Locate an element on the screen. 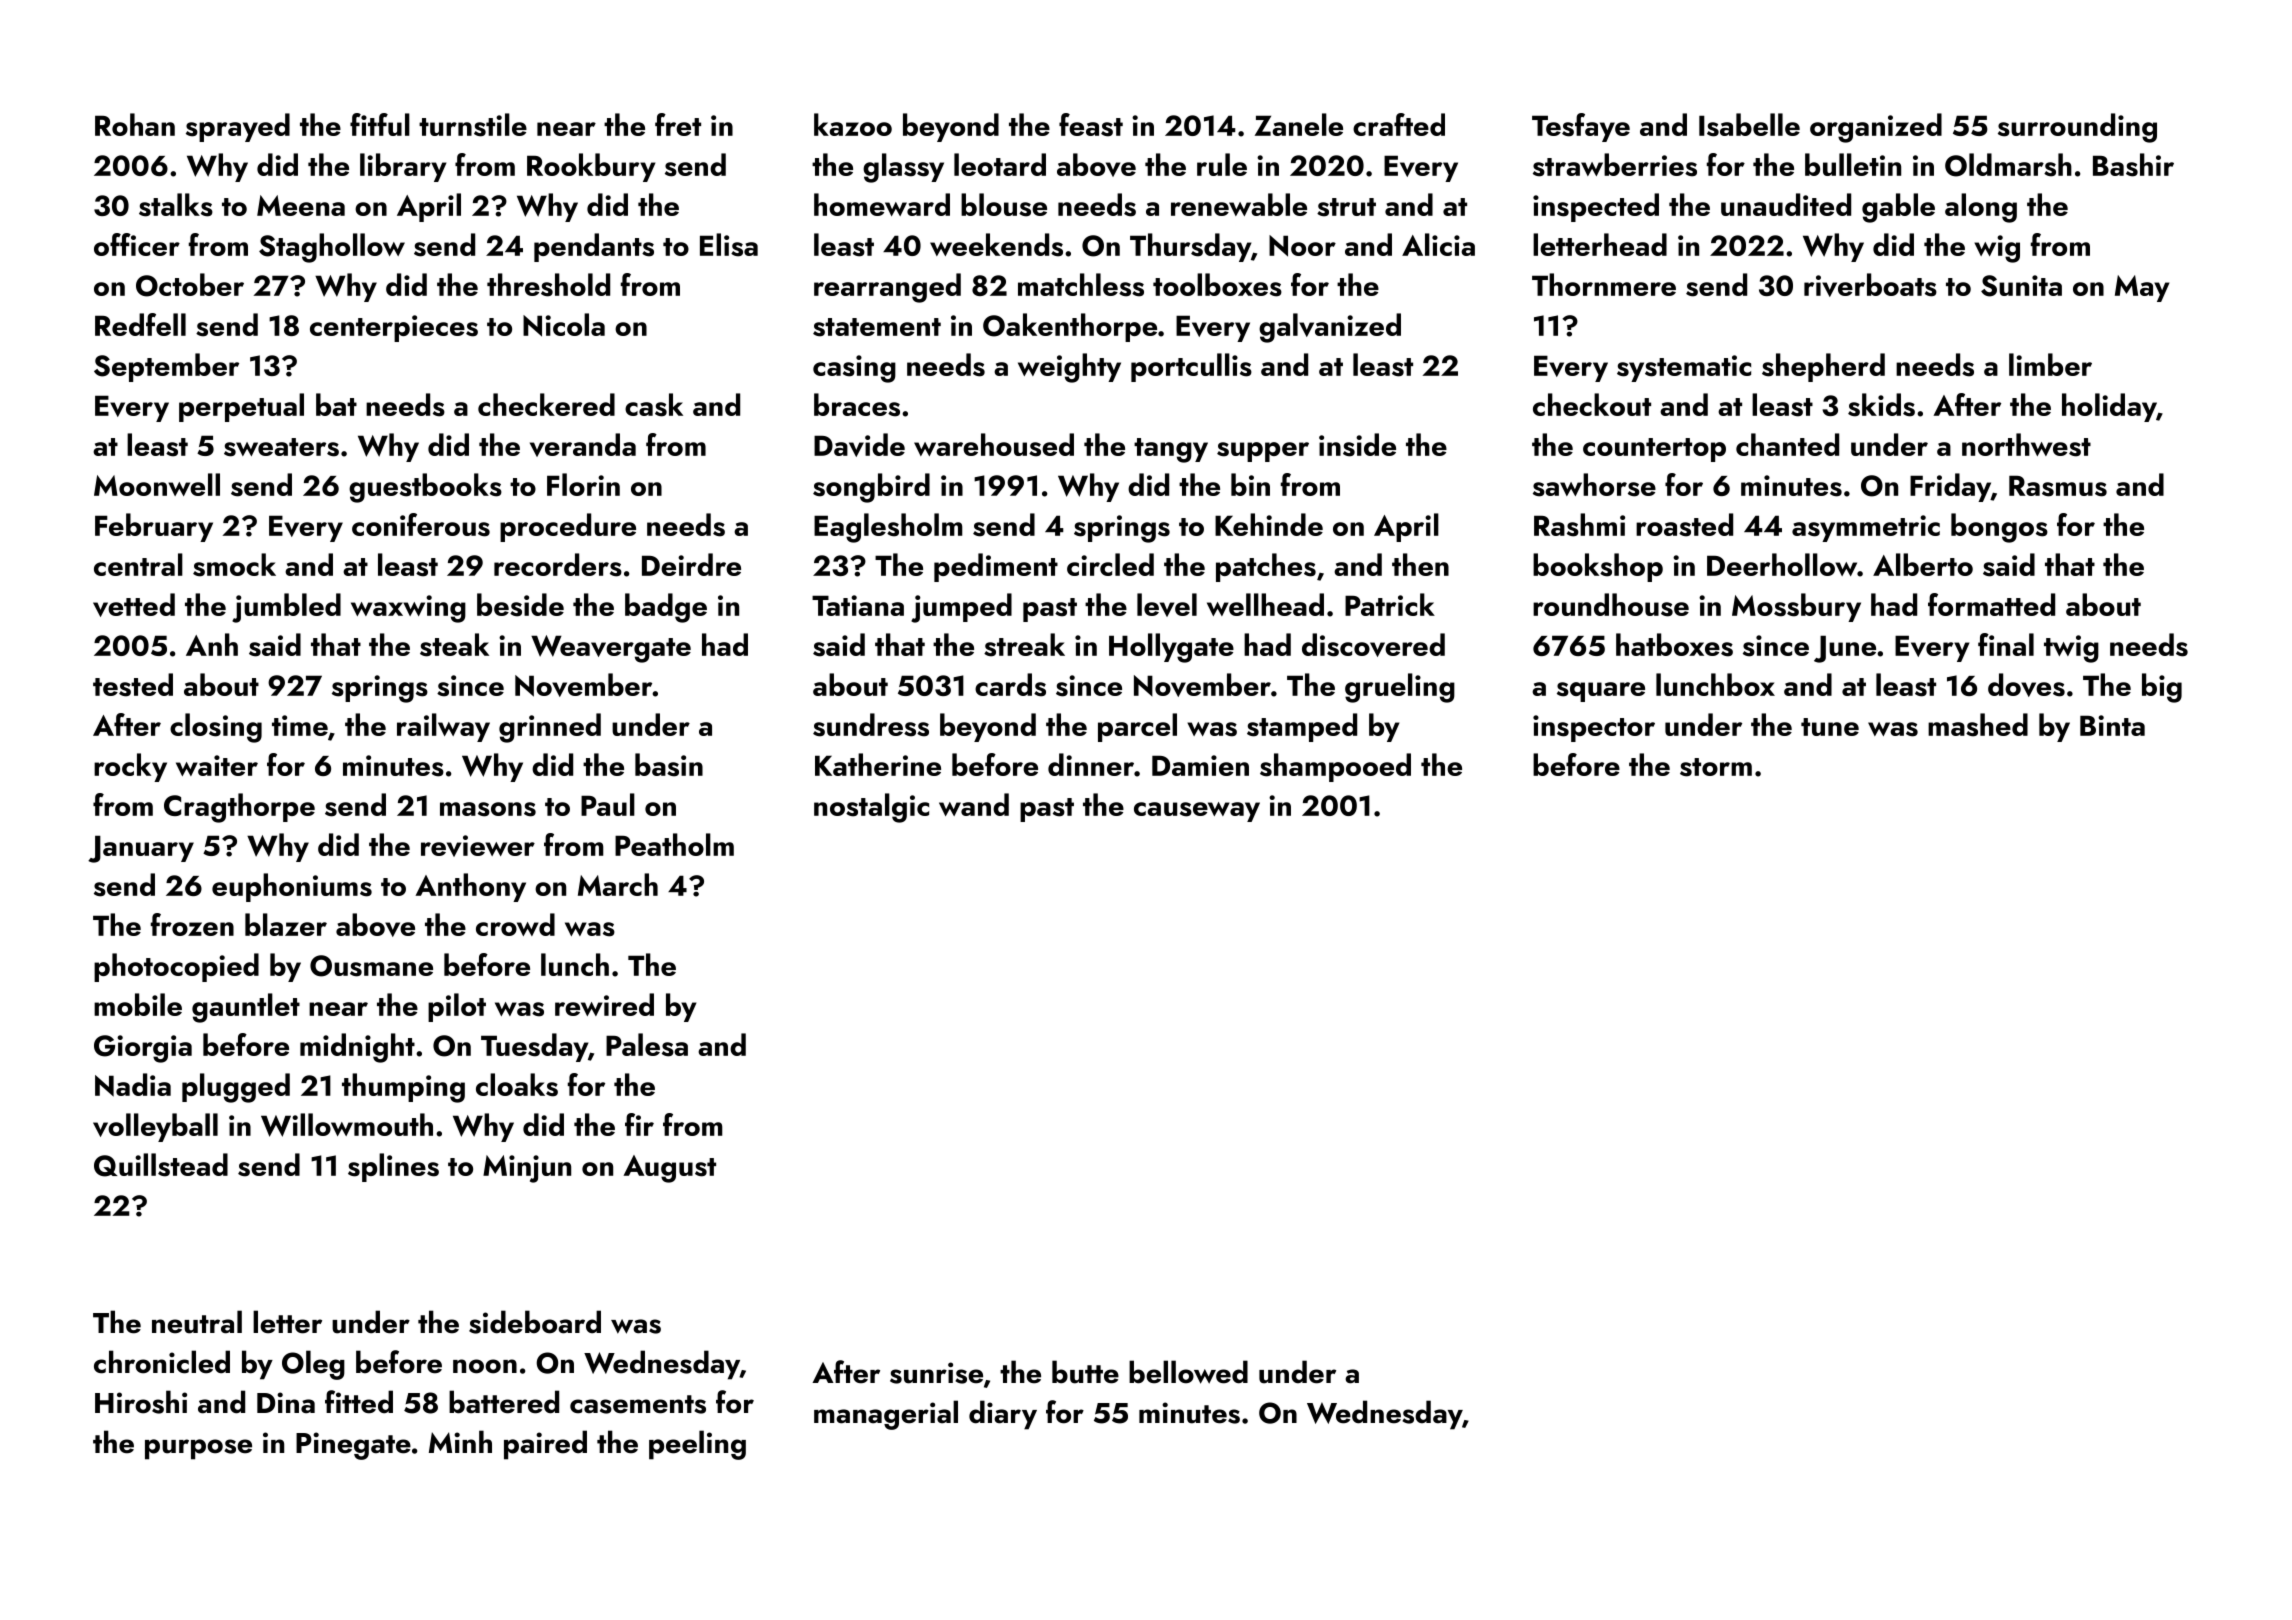 The height and width of the screenshot is (1620, 2292). Isabelle is located at coordinates (1749, 125).
